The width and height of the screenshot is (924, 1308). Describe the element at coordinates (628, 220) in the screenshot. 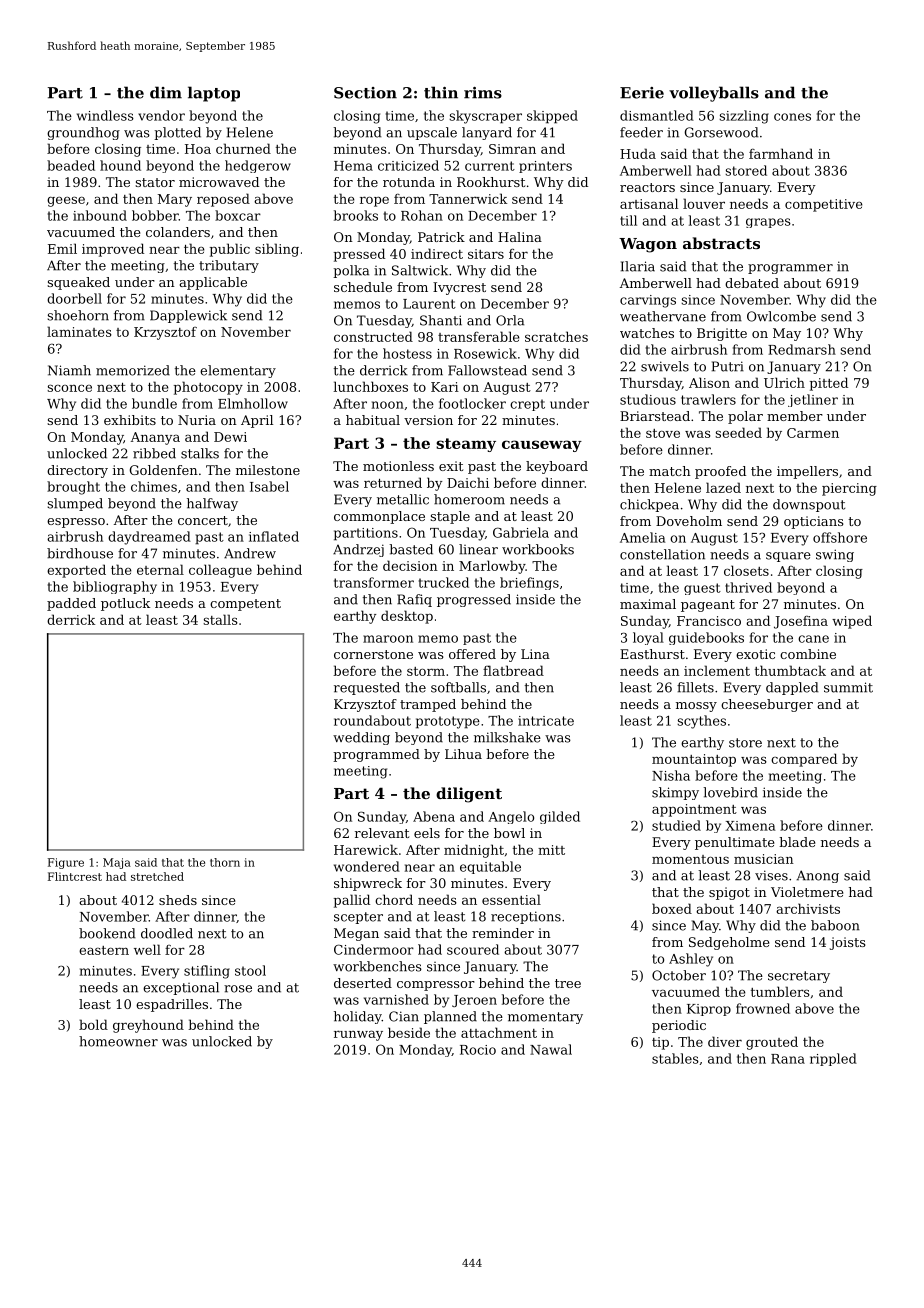

I see `till` at that location.
